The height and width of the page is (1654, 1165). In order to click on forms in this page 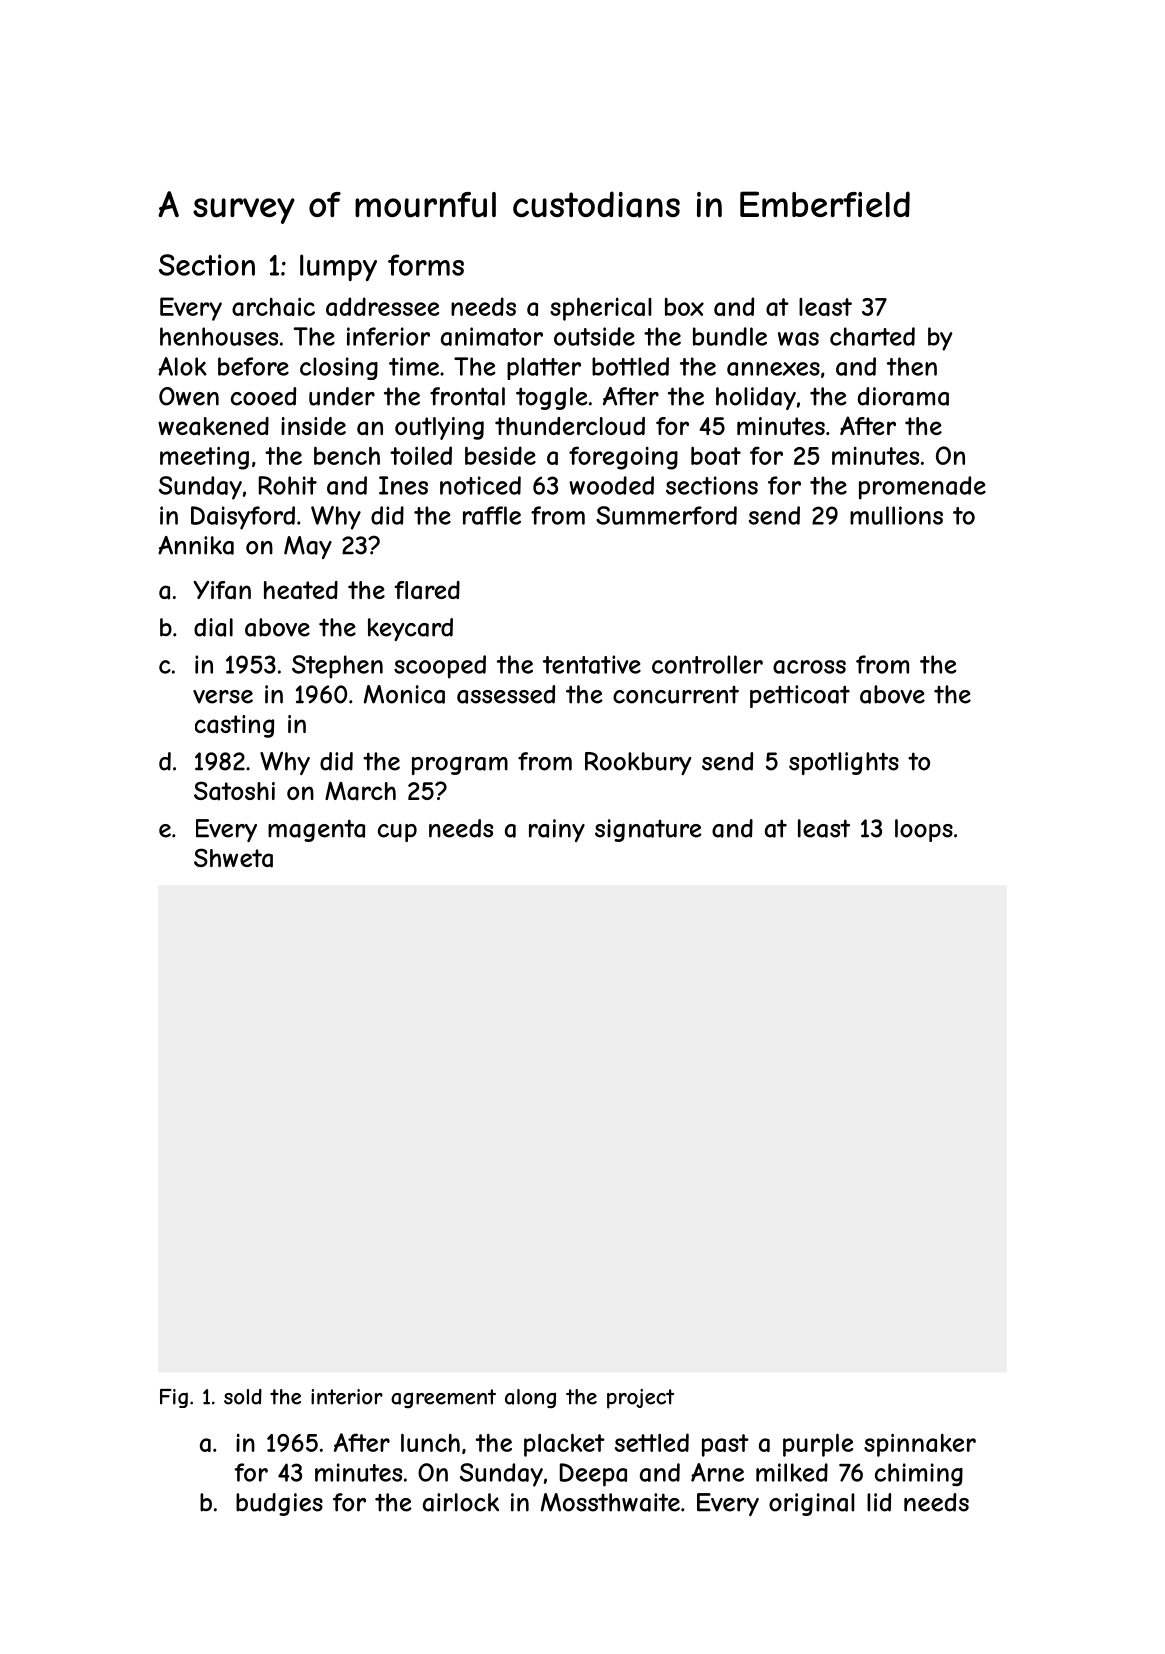, I will do `click(426, 265)`.
